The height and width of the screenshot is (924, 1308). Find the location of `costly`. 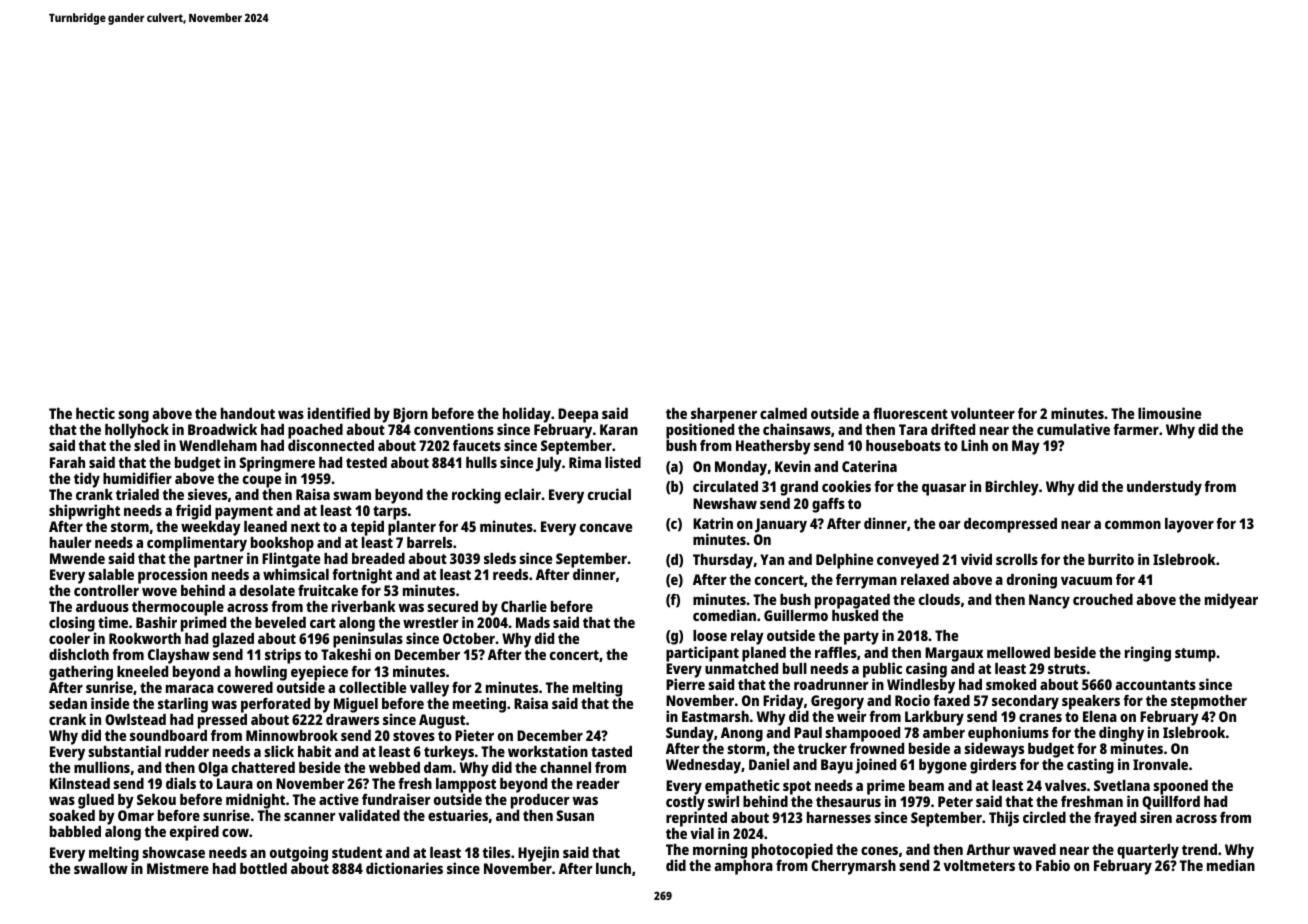

costly is located at coordinates (685, 804).
